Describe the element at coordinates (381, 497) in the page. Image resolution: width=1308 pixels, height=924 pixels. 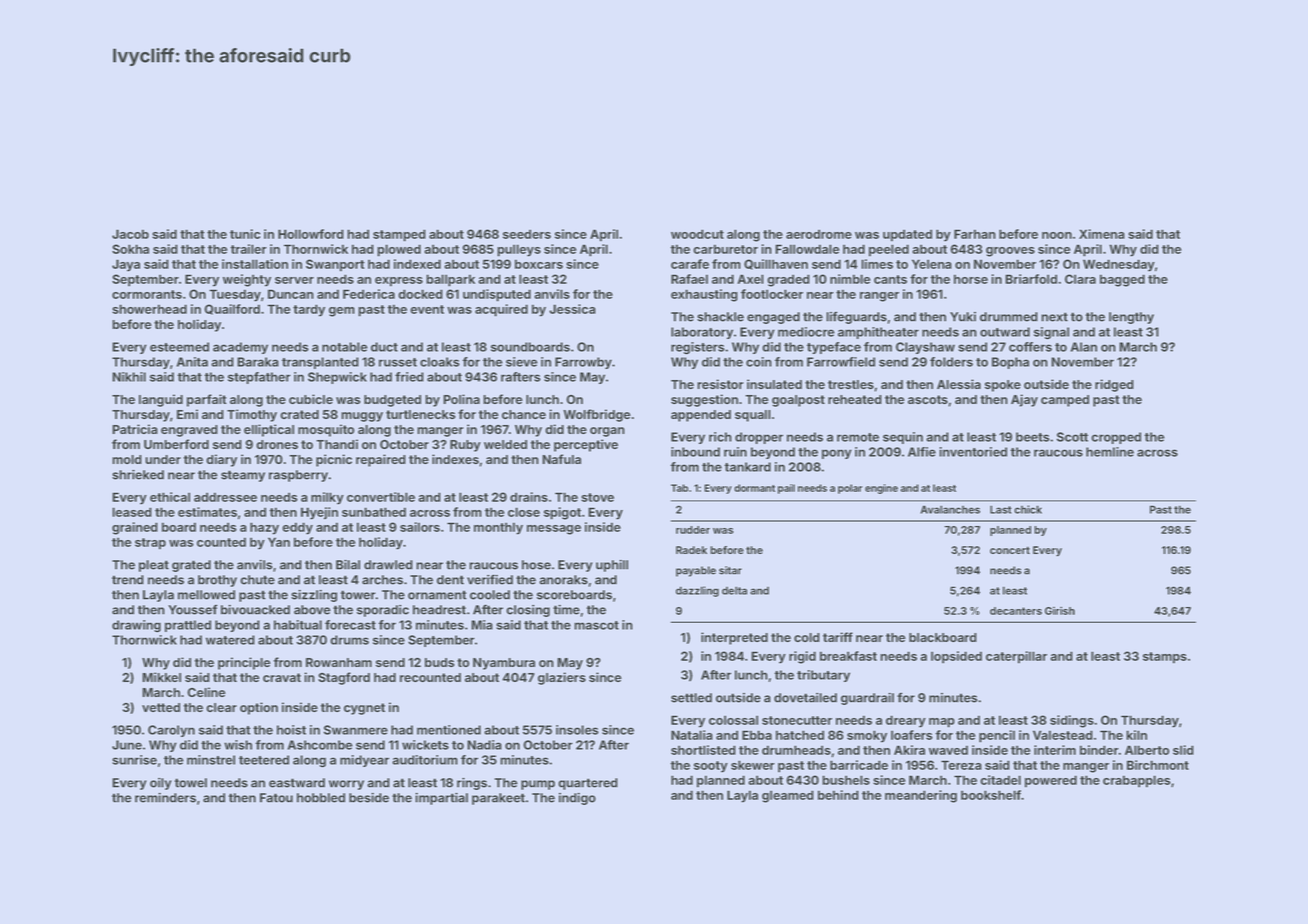
I see `convertible` at that location.
